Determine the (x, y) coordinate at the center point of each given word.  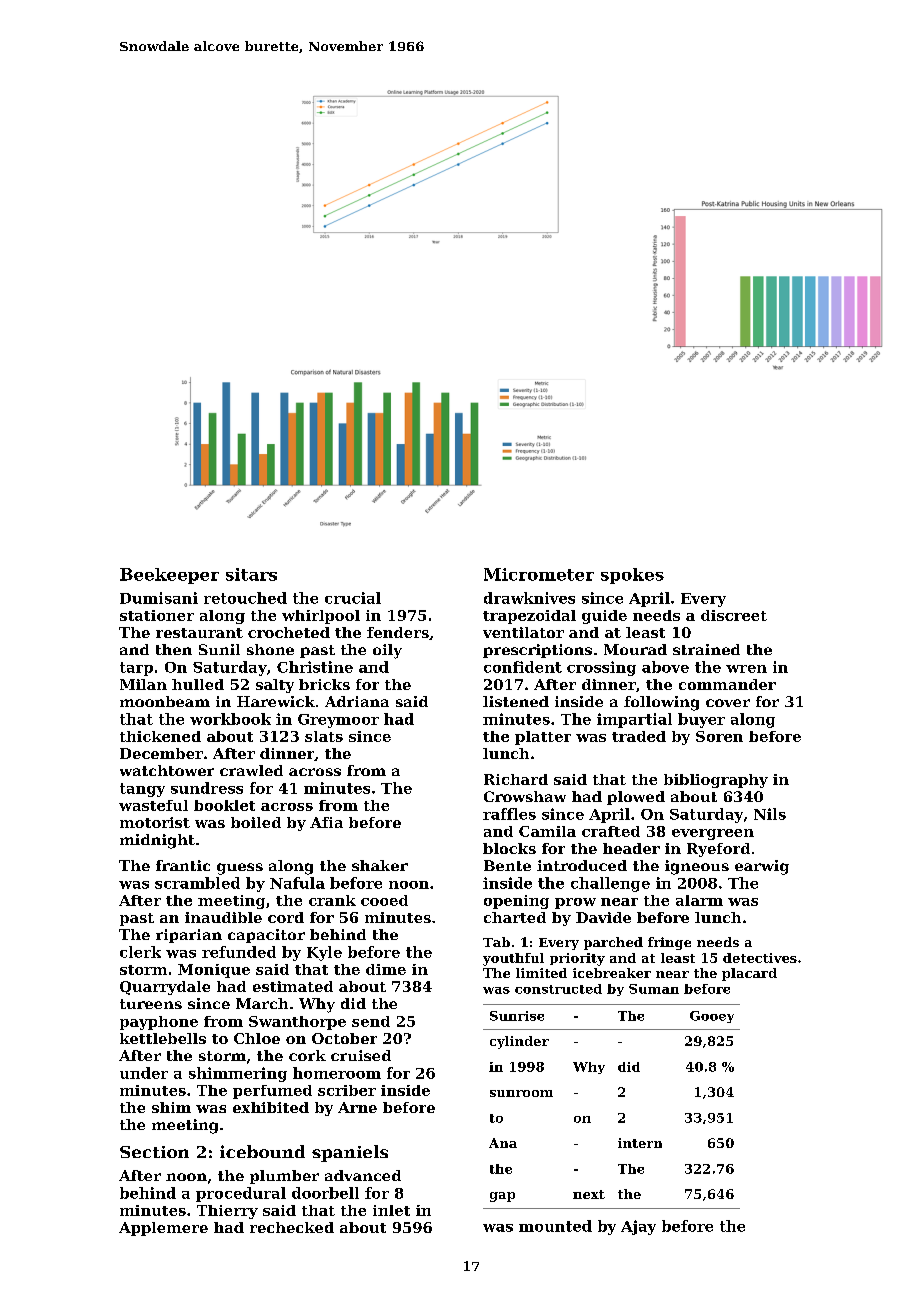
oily (387, 651)
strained (706, 649)
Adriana (357, 701)
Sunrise (517, 1016)
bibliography (716, 781)
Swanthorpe (297, 1023)
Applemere (163, 1229)
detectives (760, 958)
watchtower (167, 770)
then (174, 649)
